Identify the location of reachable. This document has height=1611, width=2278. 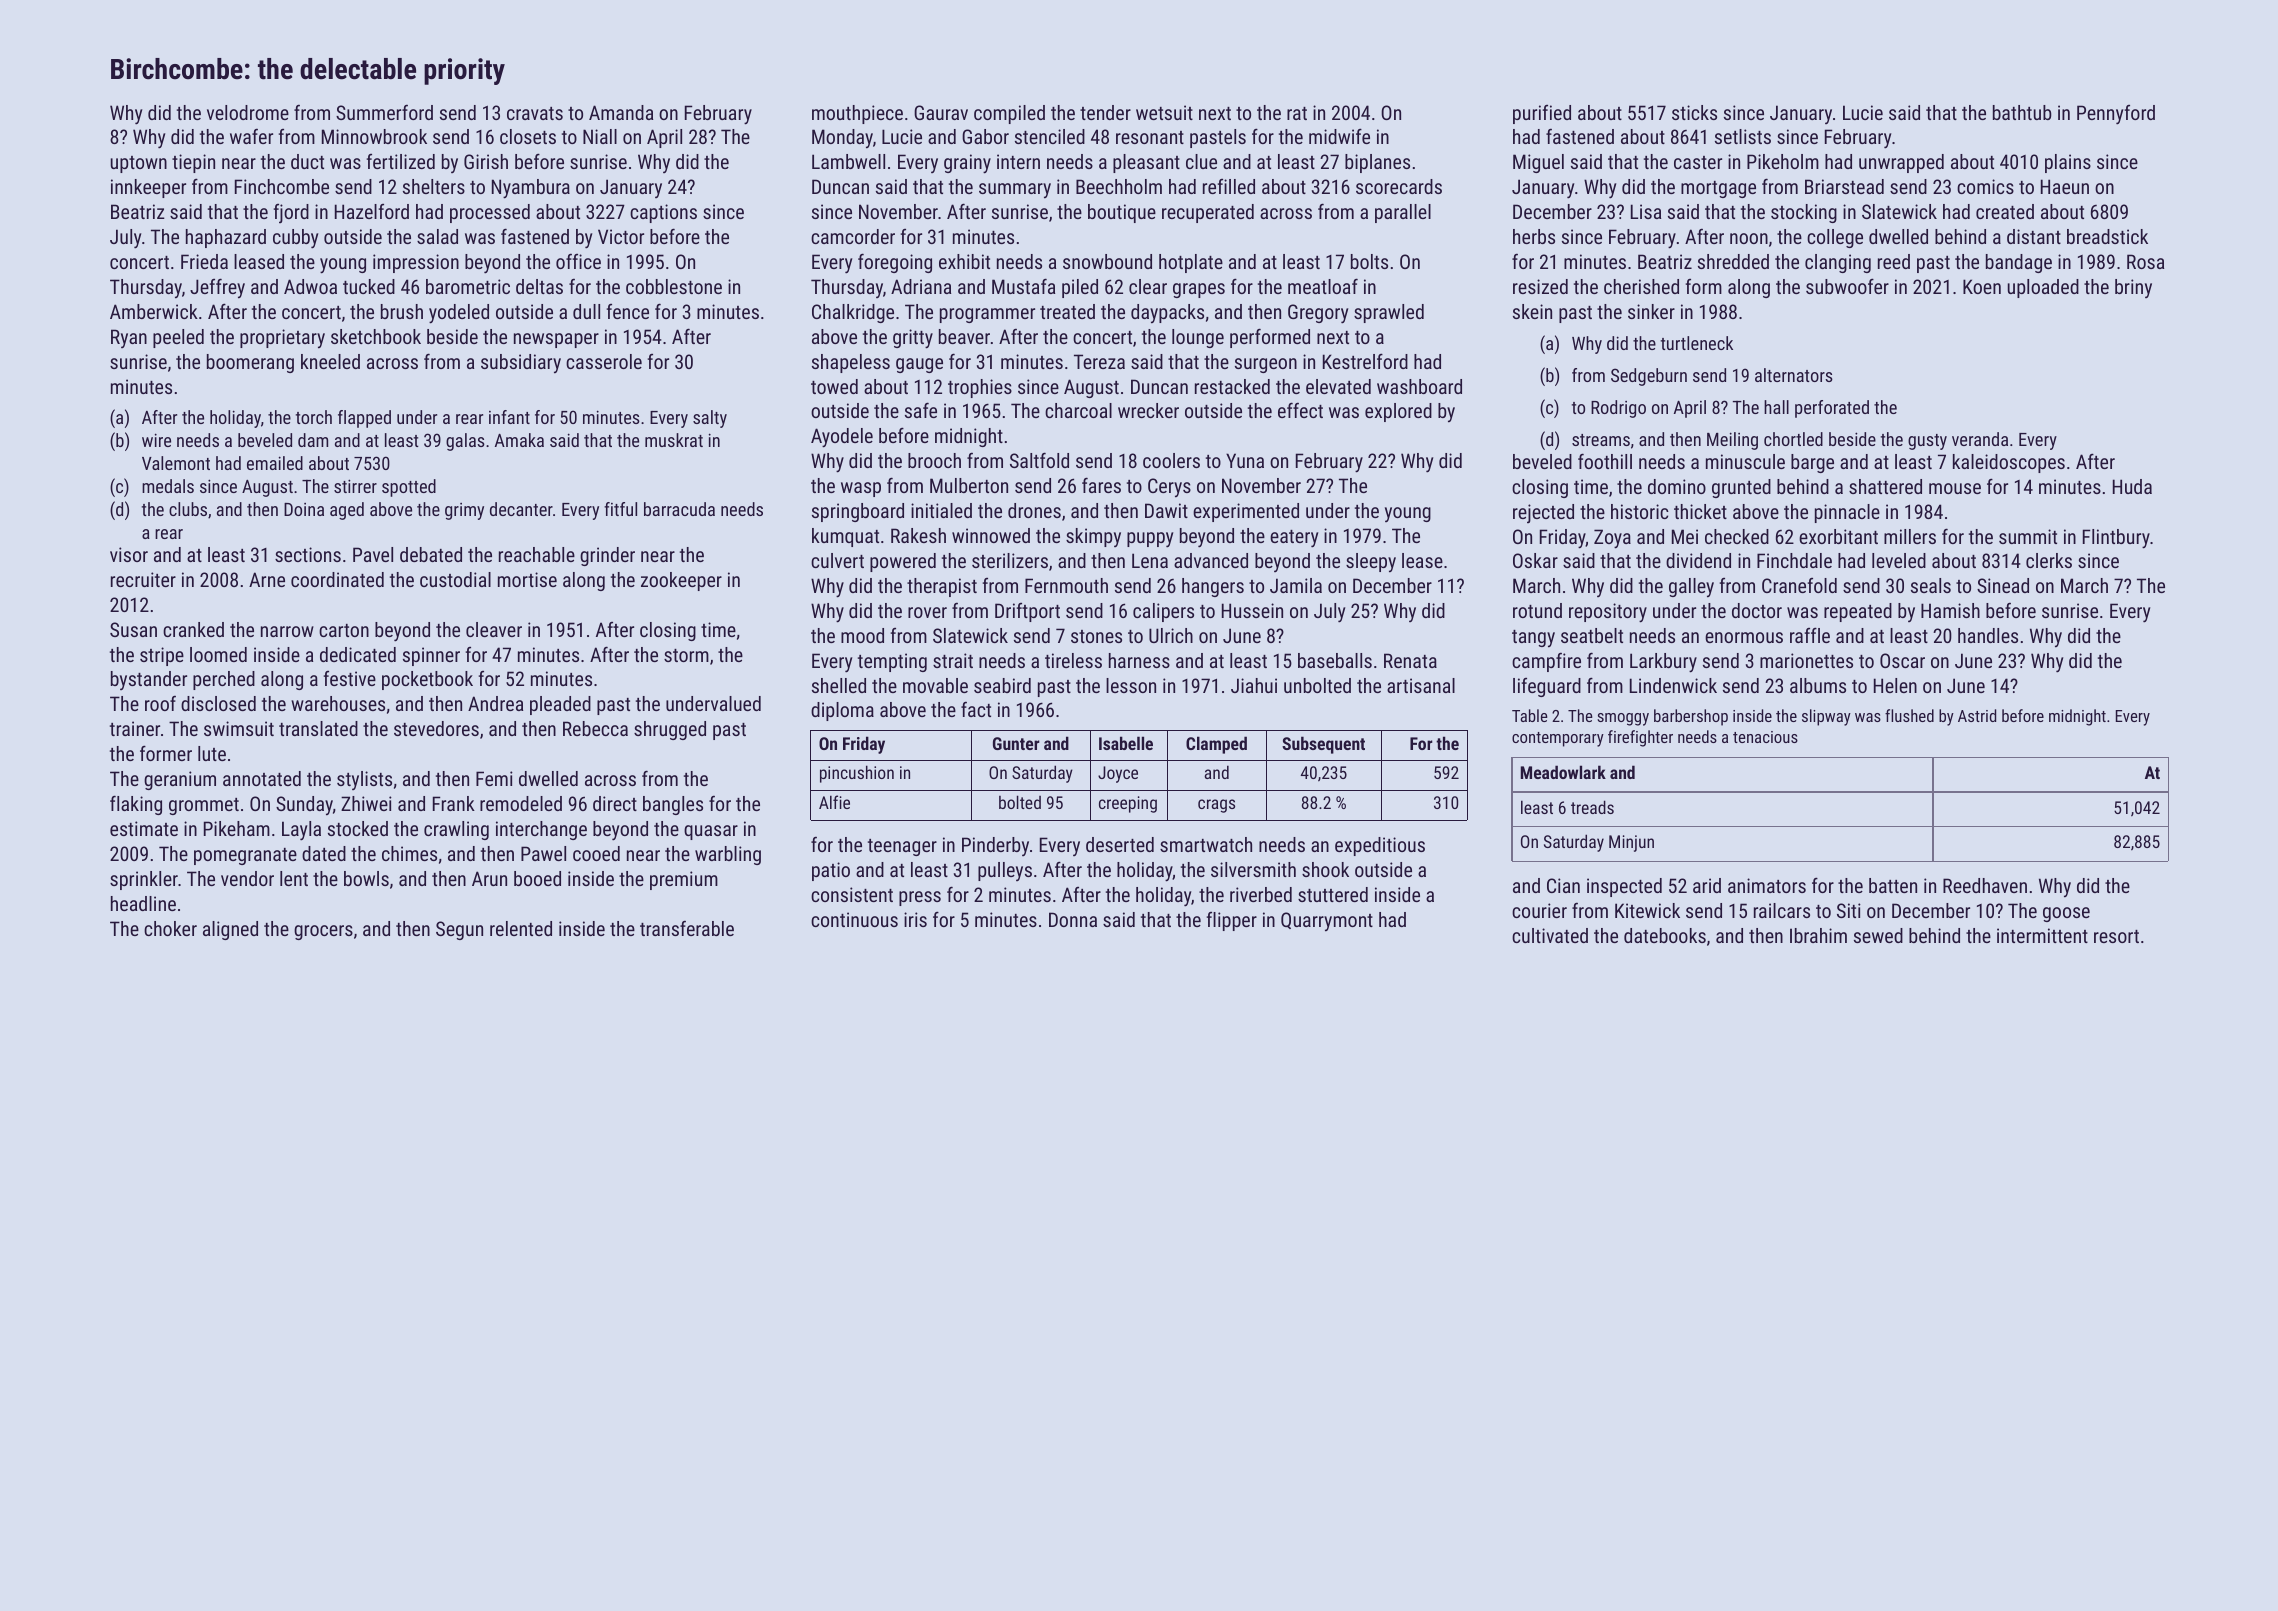
(537, 554).
